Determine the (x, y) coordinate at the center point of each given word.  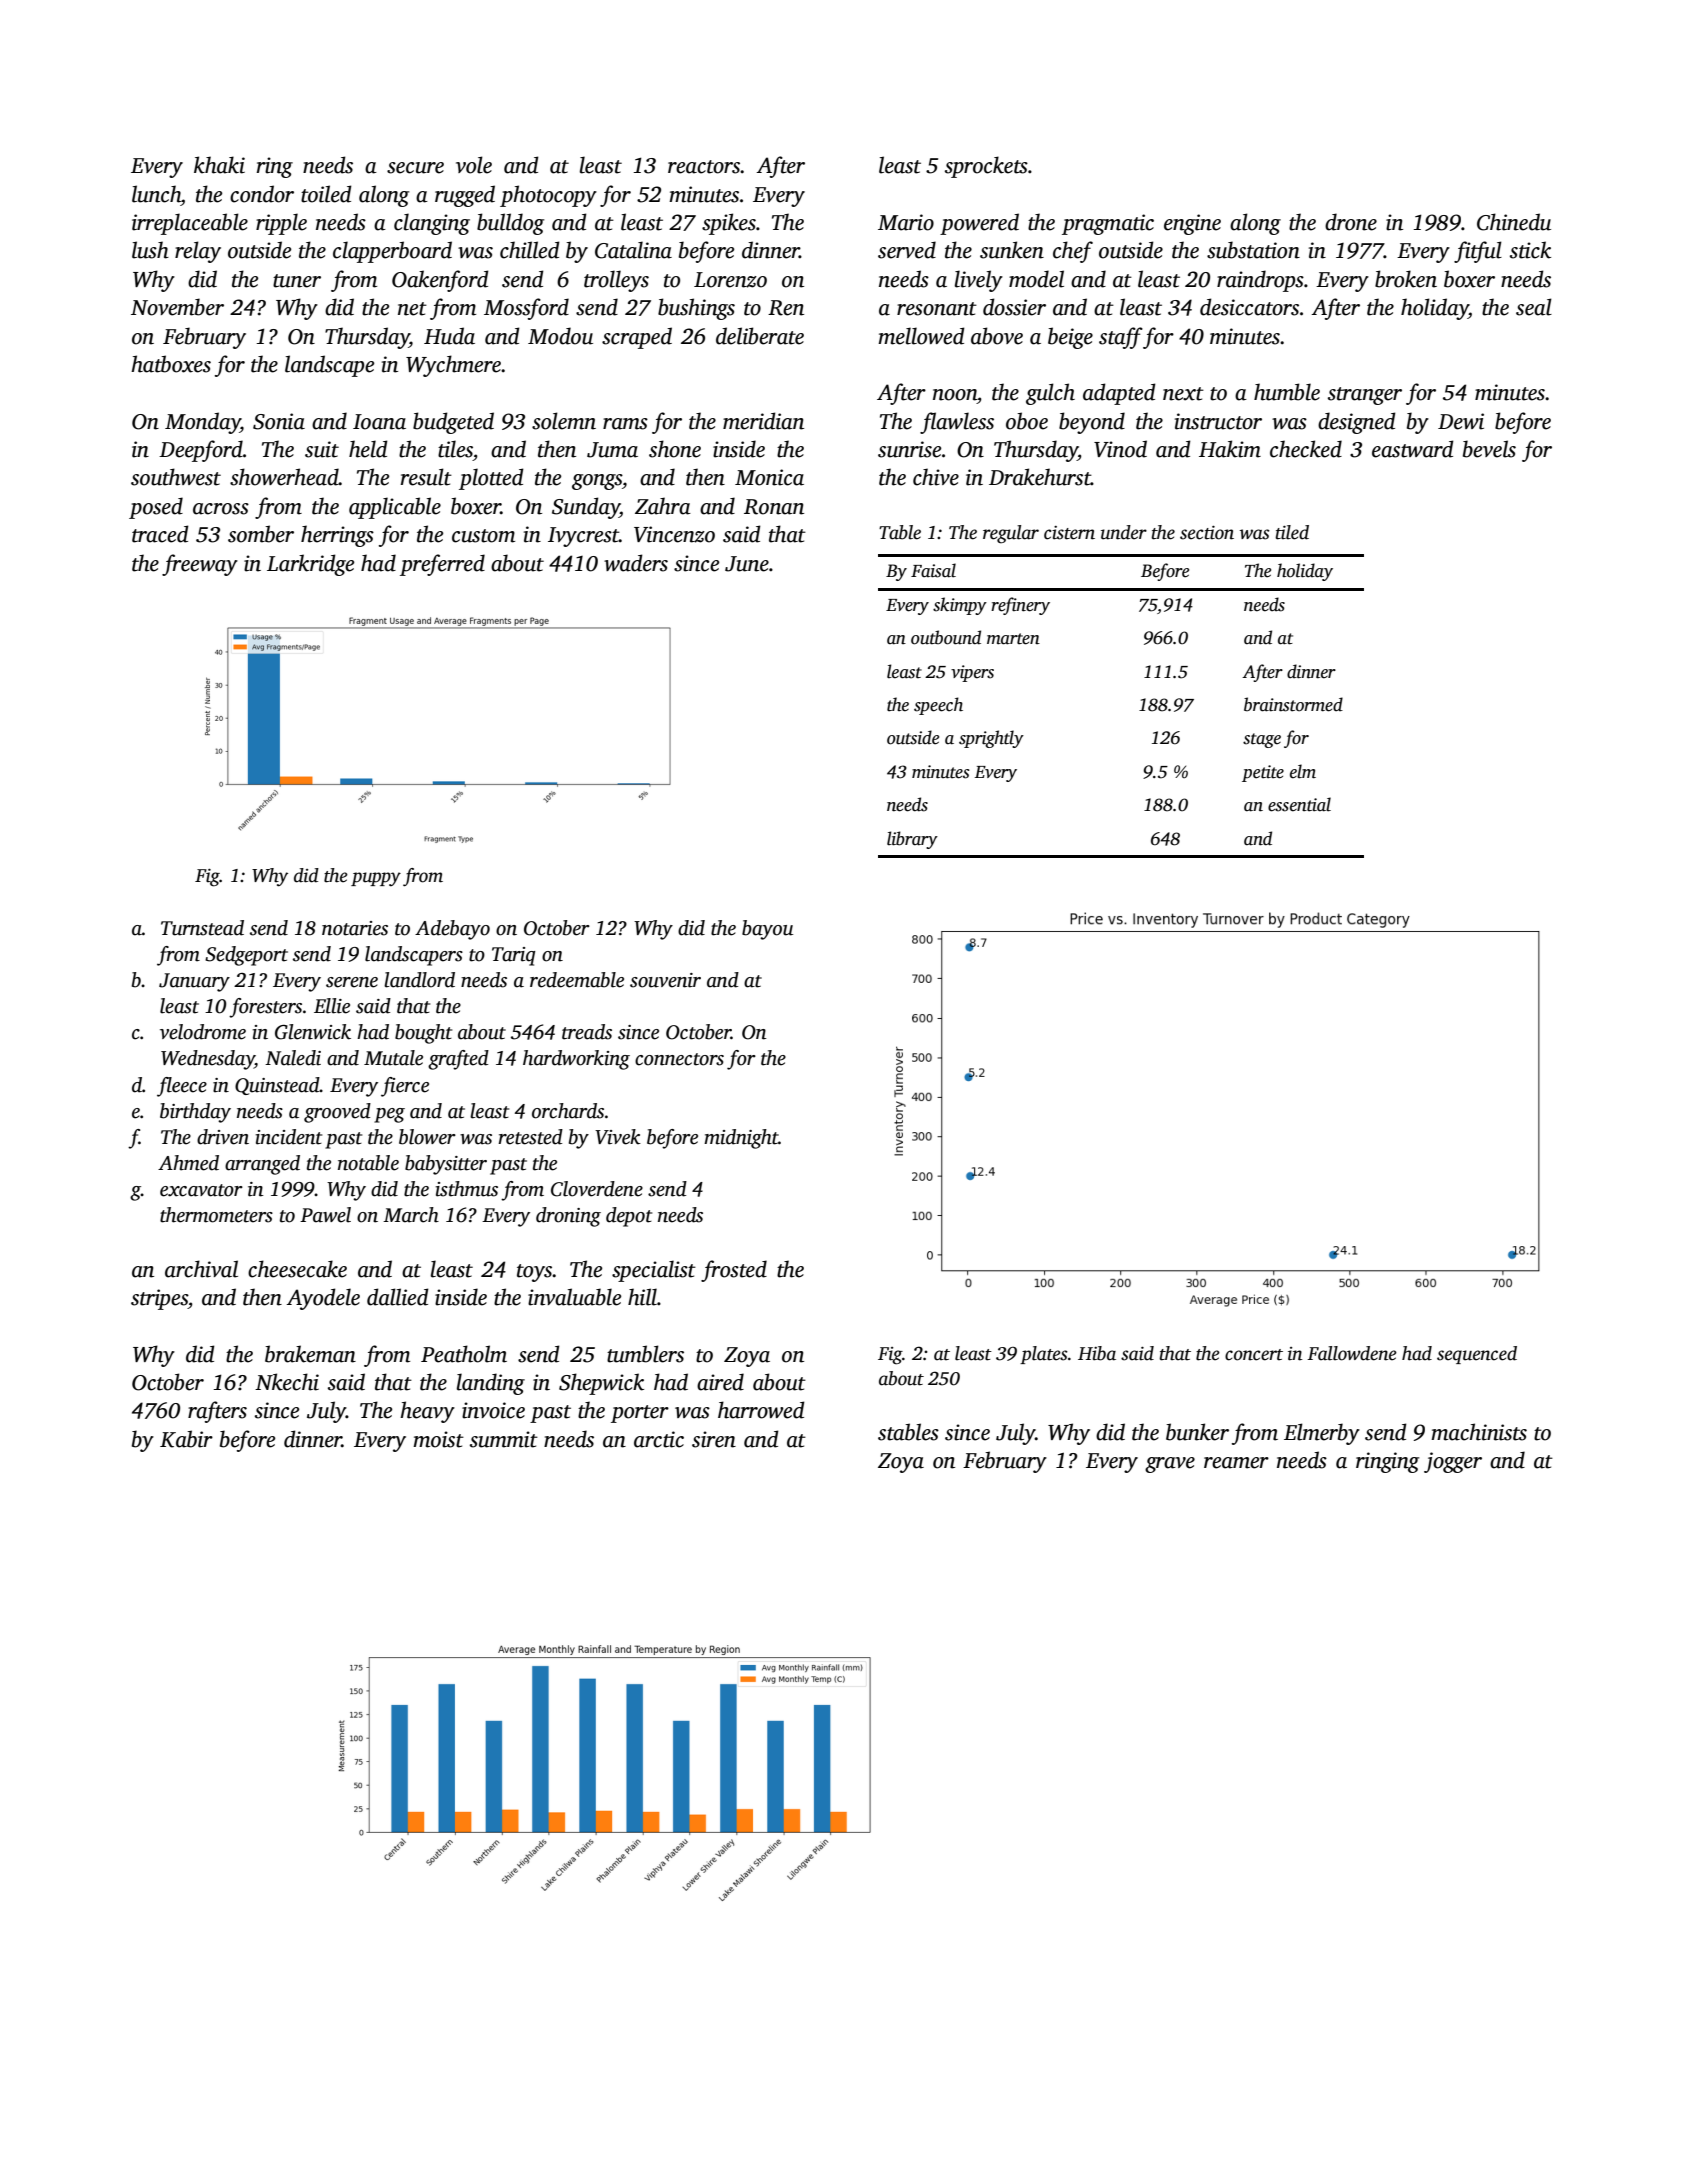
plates (1044, 1355)
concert (1254, 1355)
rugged (465, 196)
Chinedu (1514, 222)
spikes (729, 224)
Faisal (933, 570)
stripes (159, 1299)
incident (288, 1137)
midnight (741, 1139)
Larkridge (310, 565)
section (1207, 533)
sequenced (1477, 1355)
